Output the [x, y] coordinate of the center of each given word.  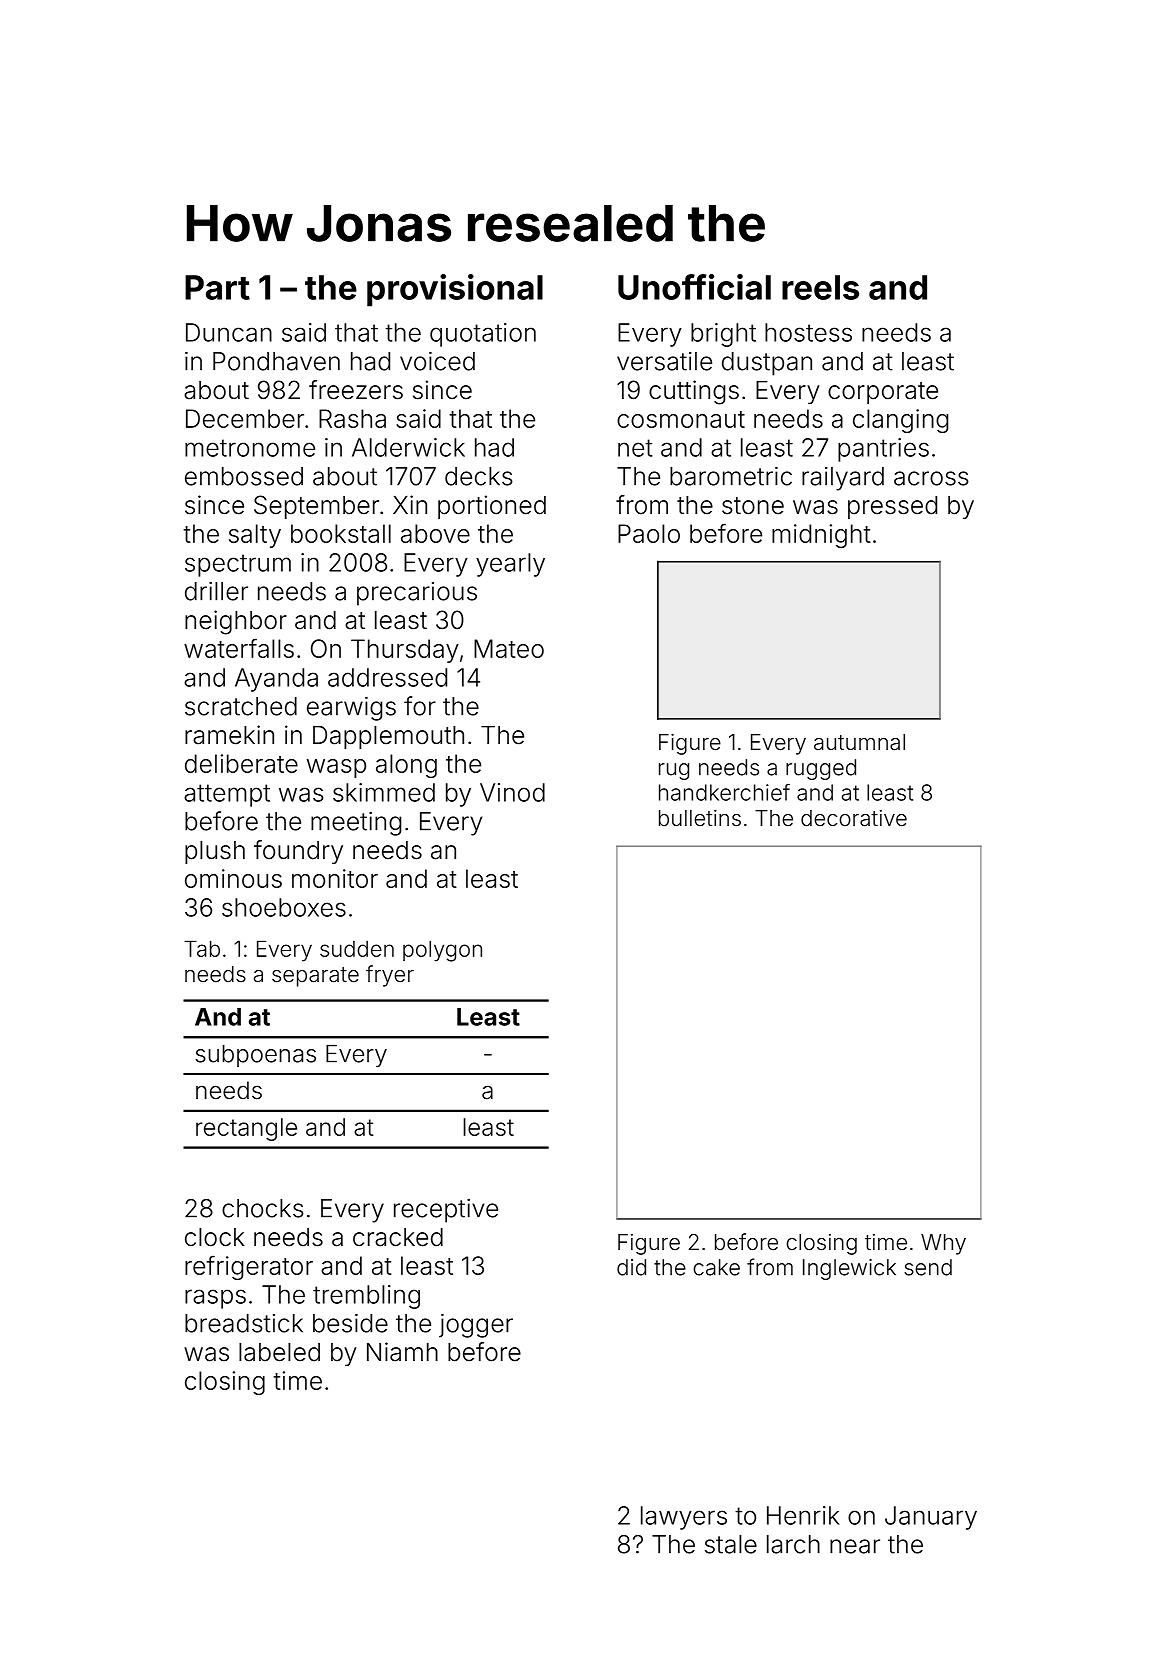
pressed [892, 507]
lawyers [684, 1518]
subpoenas [256, 1056]
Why [943, 1244]
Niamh [402, 1352]
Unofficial [694, 287]
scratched [241, 706]
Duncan [229, 332]
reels [820, 287]
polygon [442, 951]
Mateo [509, 648]
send [928, 1267]
